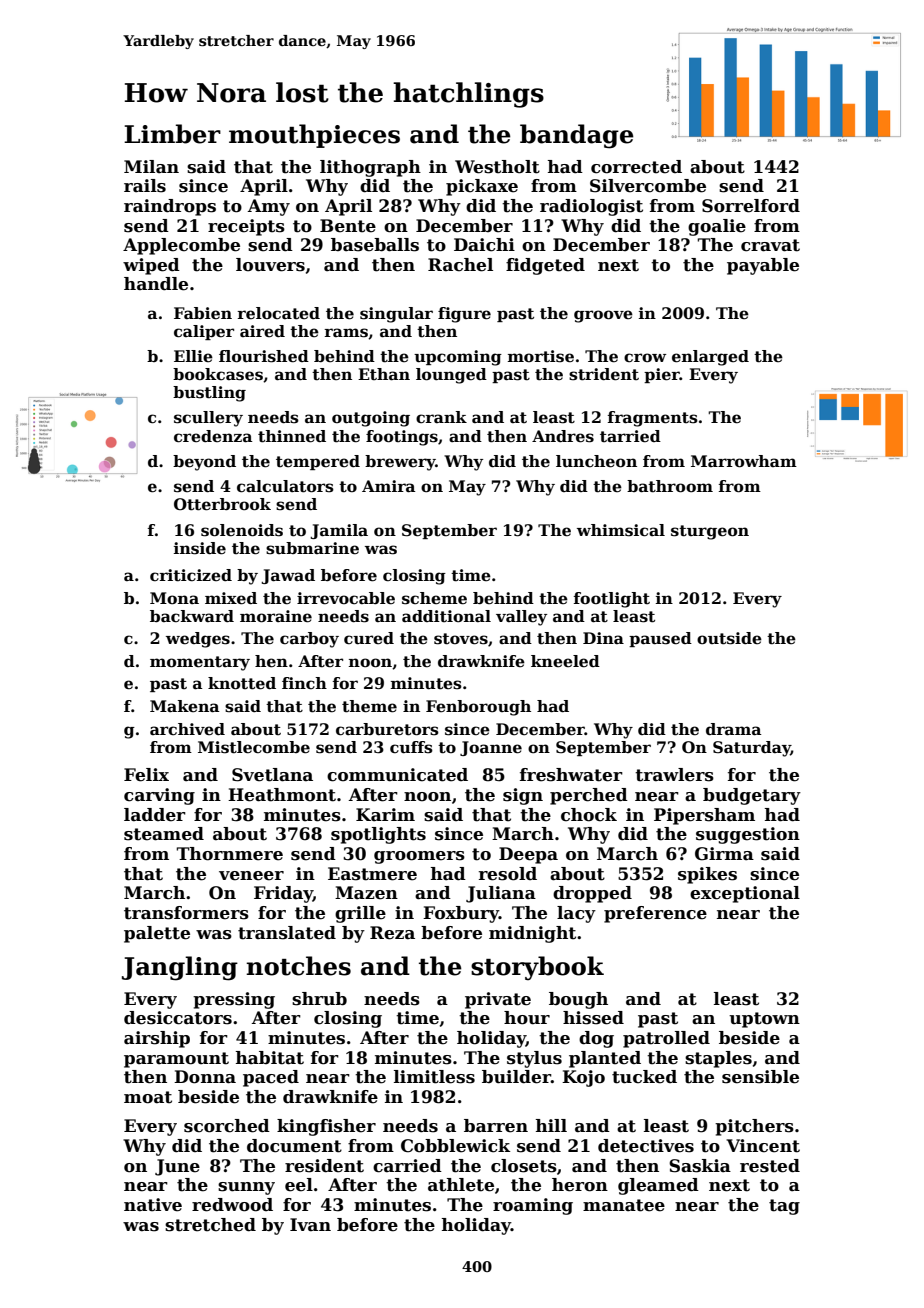 This screenshot has height=1308, width=924. I want to click on budgetary, so click(752, 796).
